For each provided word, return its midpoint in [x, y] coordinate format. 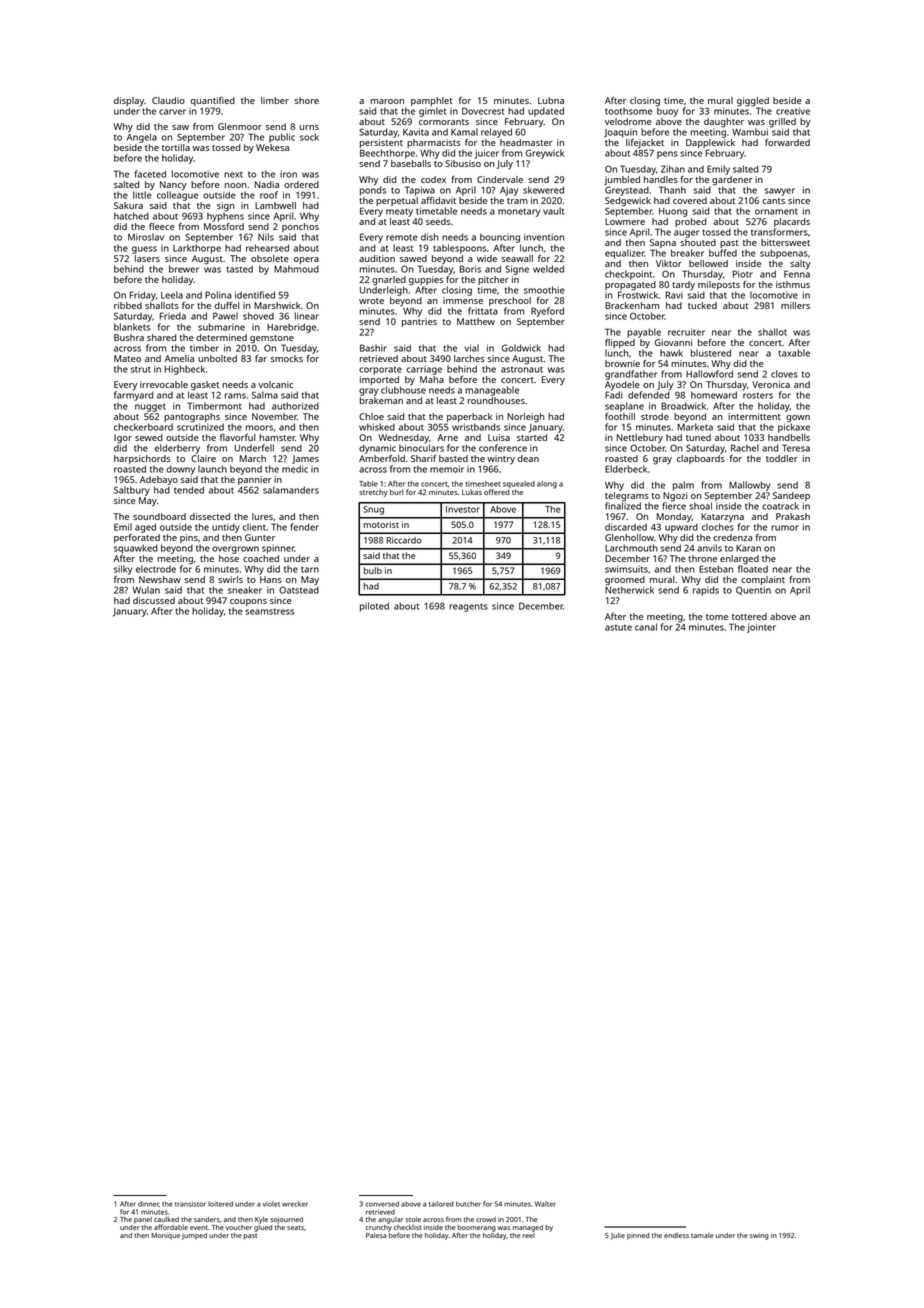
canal [646, 627]
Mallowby [749, 486]
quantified [212, 101]
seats [295, 1227]
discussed [154, 600]
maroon [387, 101]
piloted [374, 607]
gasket [205, 386]
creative [793, 111]
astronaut [522, 370]
